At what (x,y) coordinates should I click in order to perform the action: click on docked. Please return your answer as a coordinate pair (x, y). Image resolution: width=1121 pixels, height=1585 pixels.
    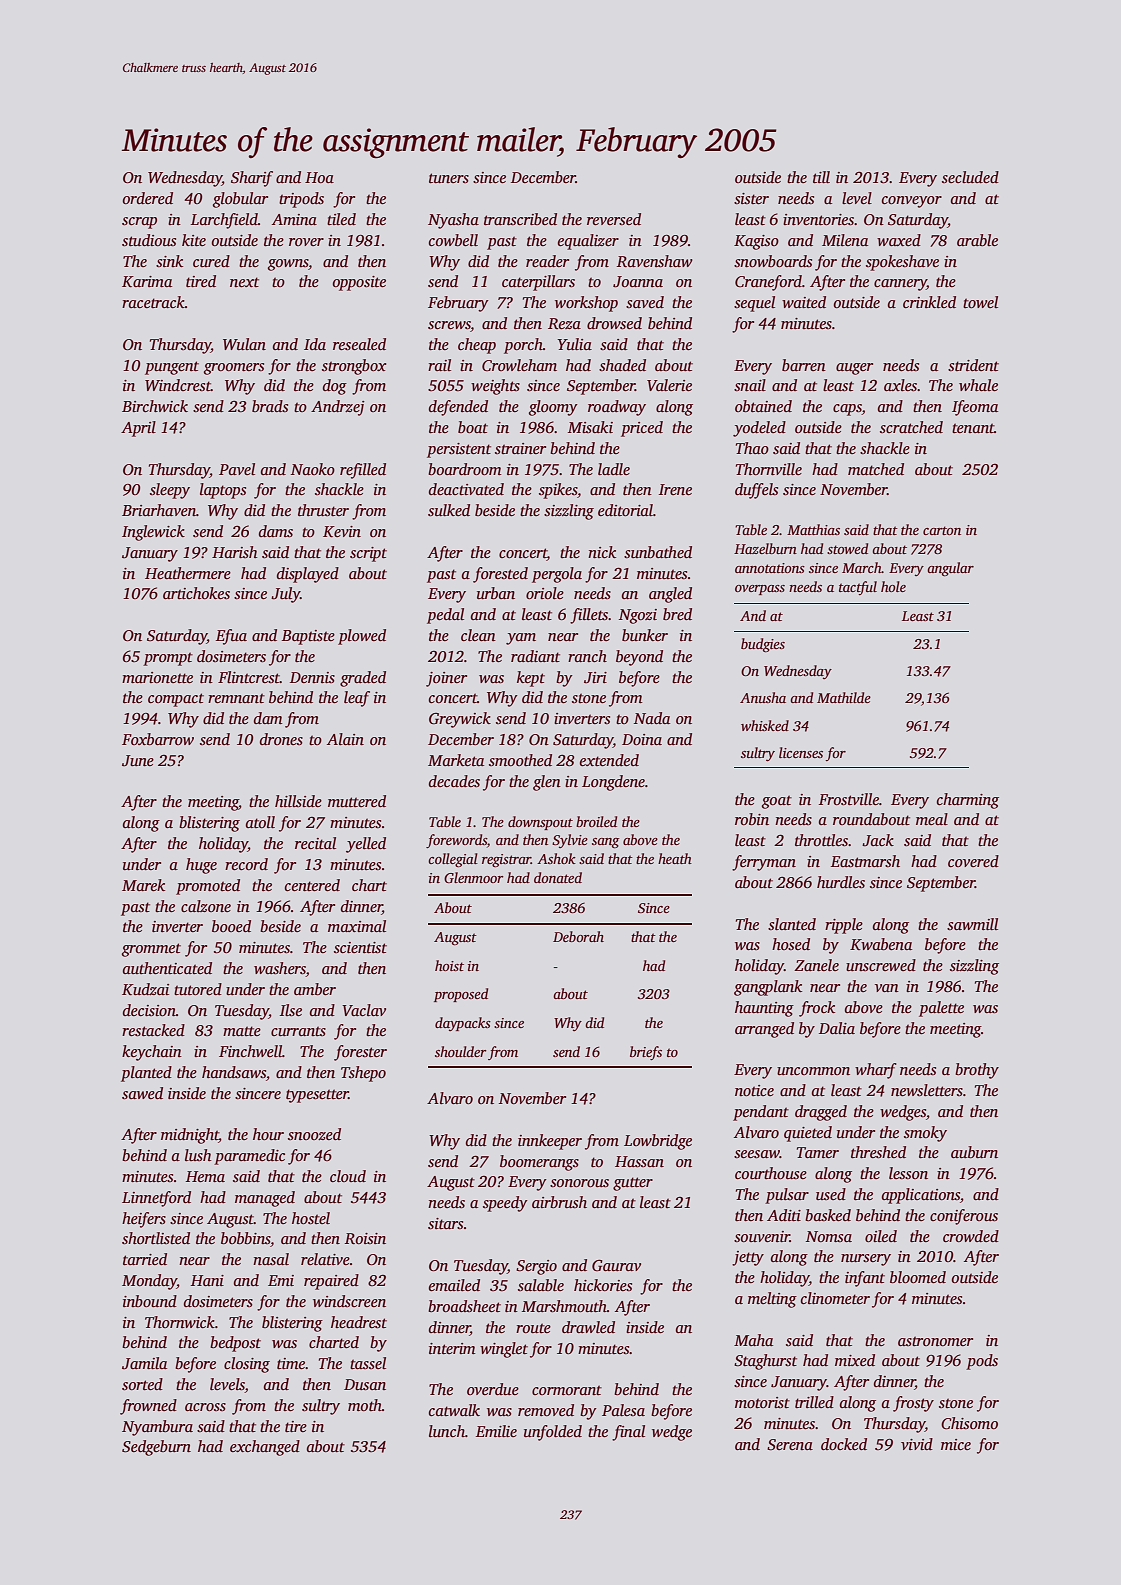
    Looking at the image, I should click on (844, 1444).
